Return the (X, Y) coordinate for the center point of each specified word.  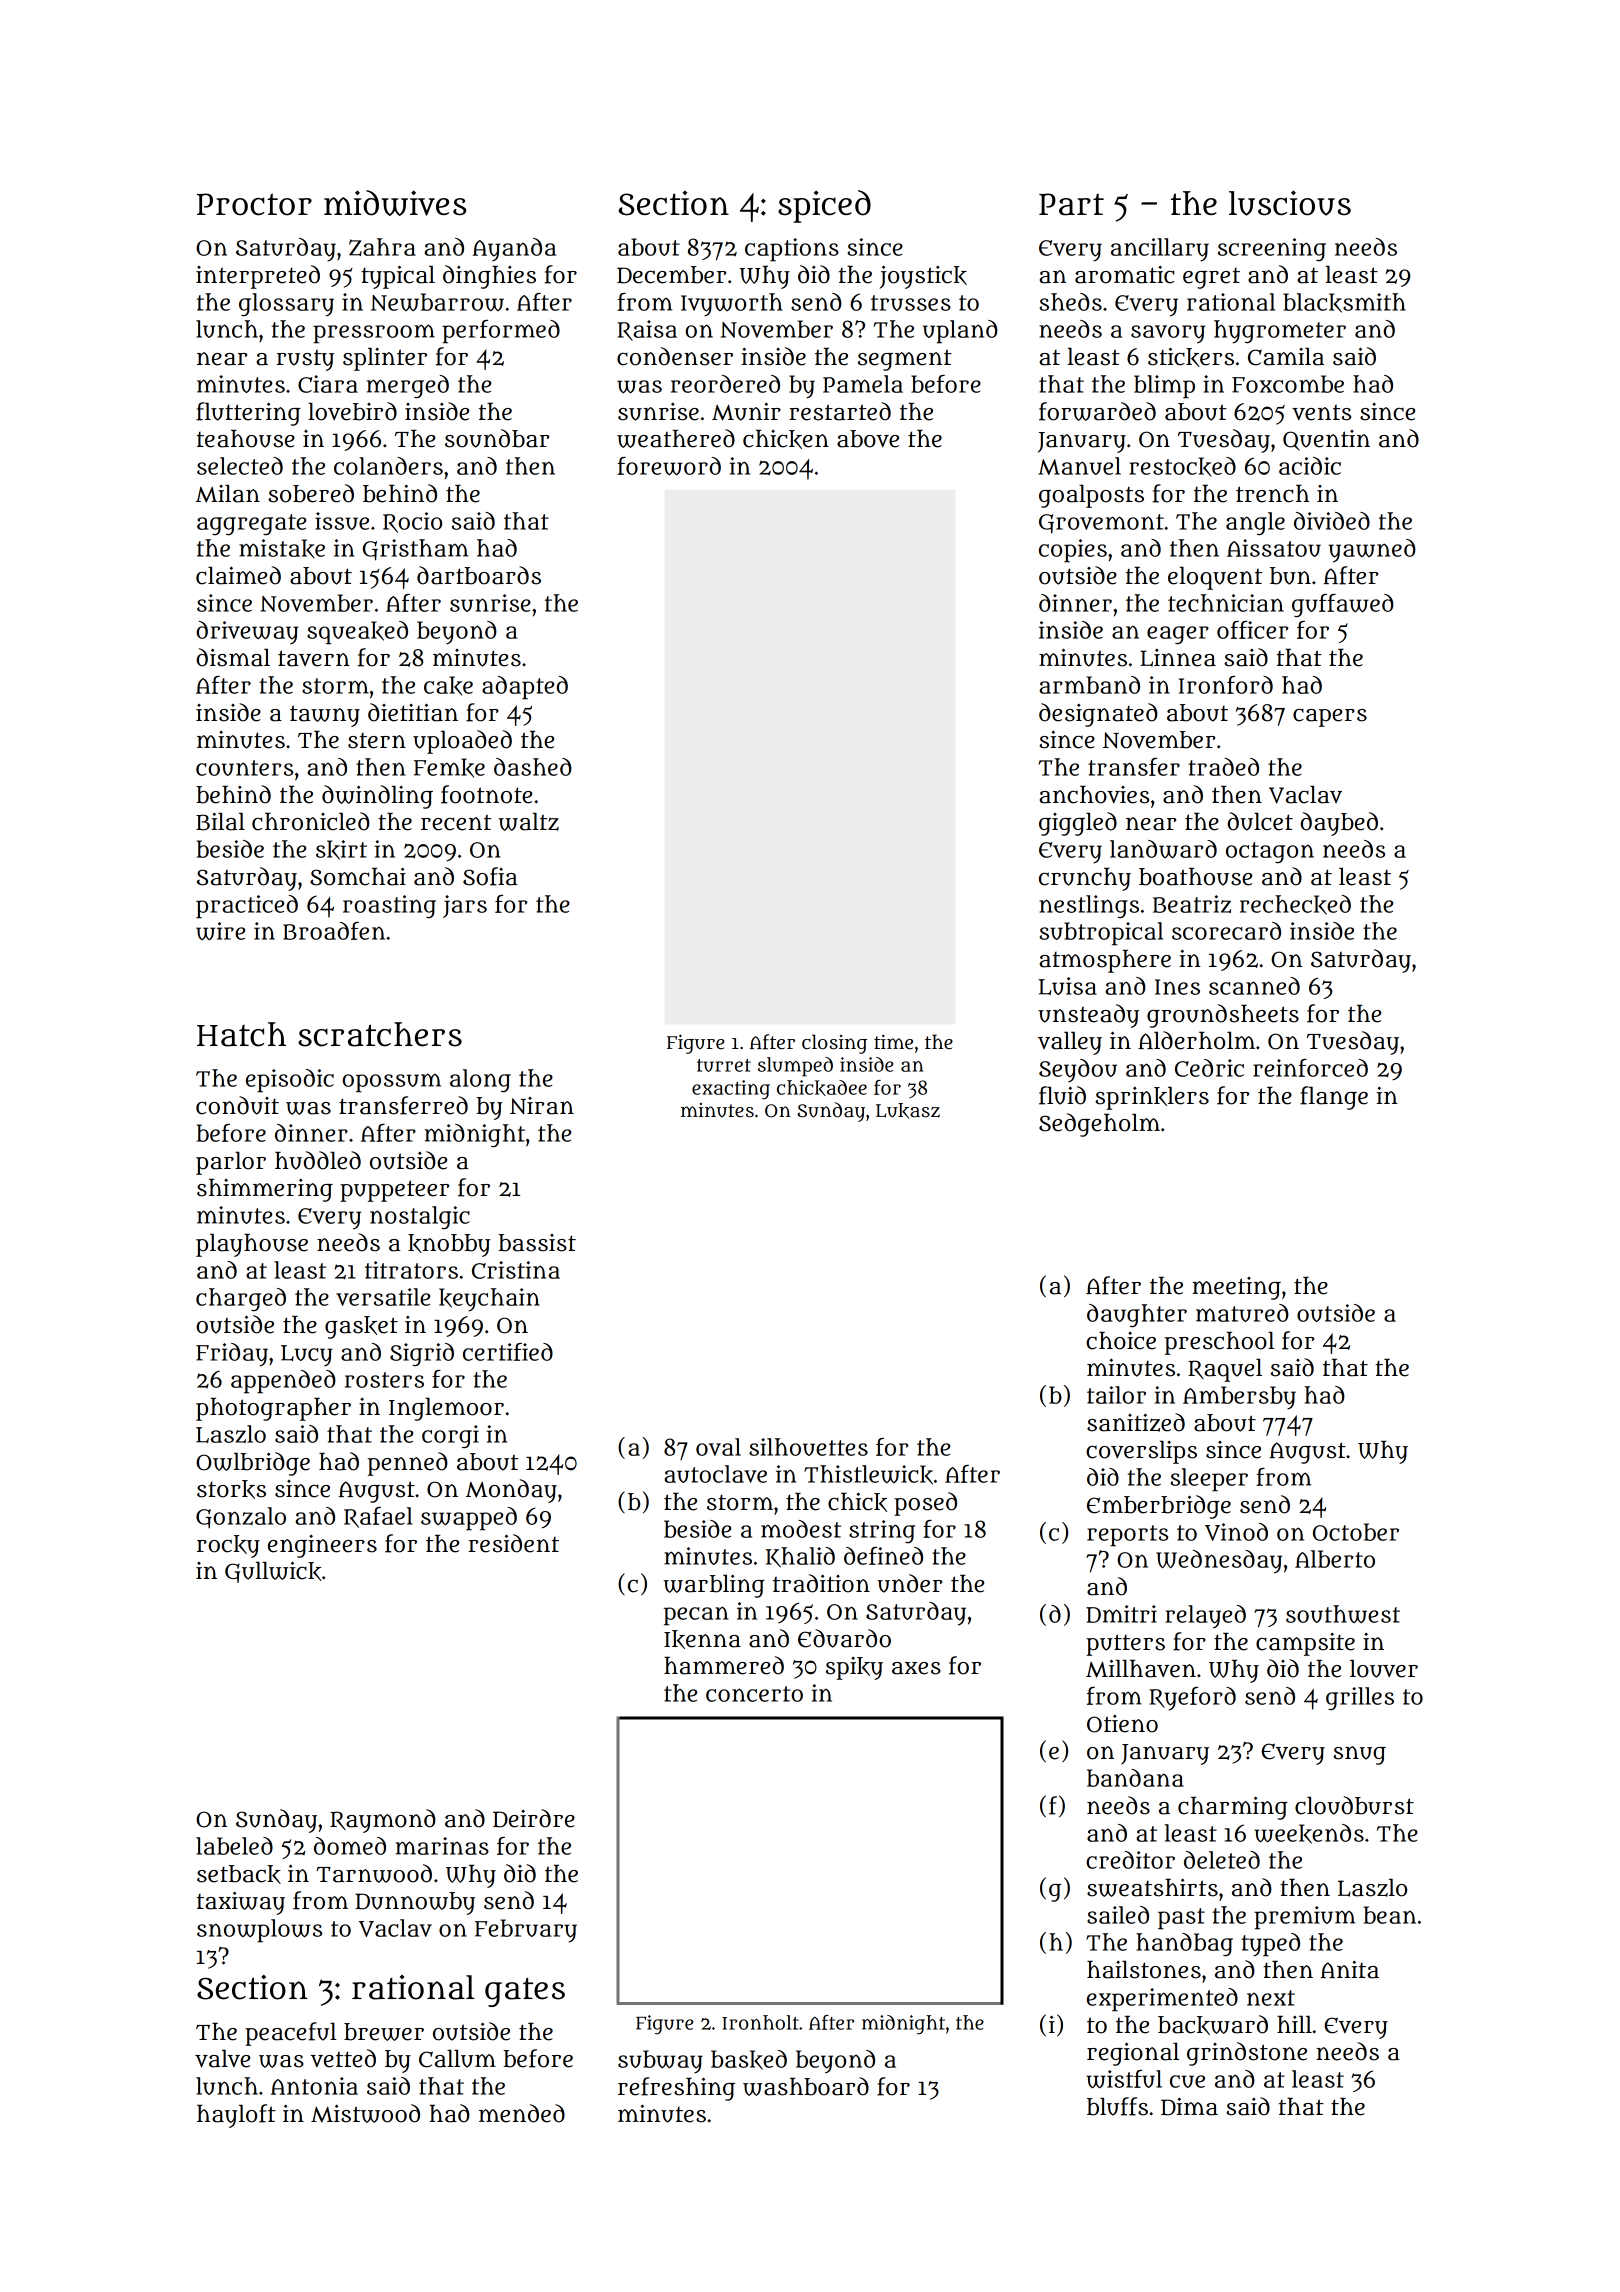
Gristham (415, 550)
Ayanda (514, 250)
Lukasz (908, 1111)
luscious (1290, 203)
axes (916, 1668)
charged (241, 1299)
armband (1089, 685)
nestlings (1089, 906)
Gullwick (273, 1572)
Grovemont (1101, 524)
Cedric (1209, 1068)
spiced (824, 206)
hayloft (236, 2116)
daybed (1339, 824)
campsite (1305, 1644)
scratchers (380, 1034)
